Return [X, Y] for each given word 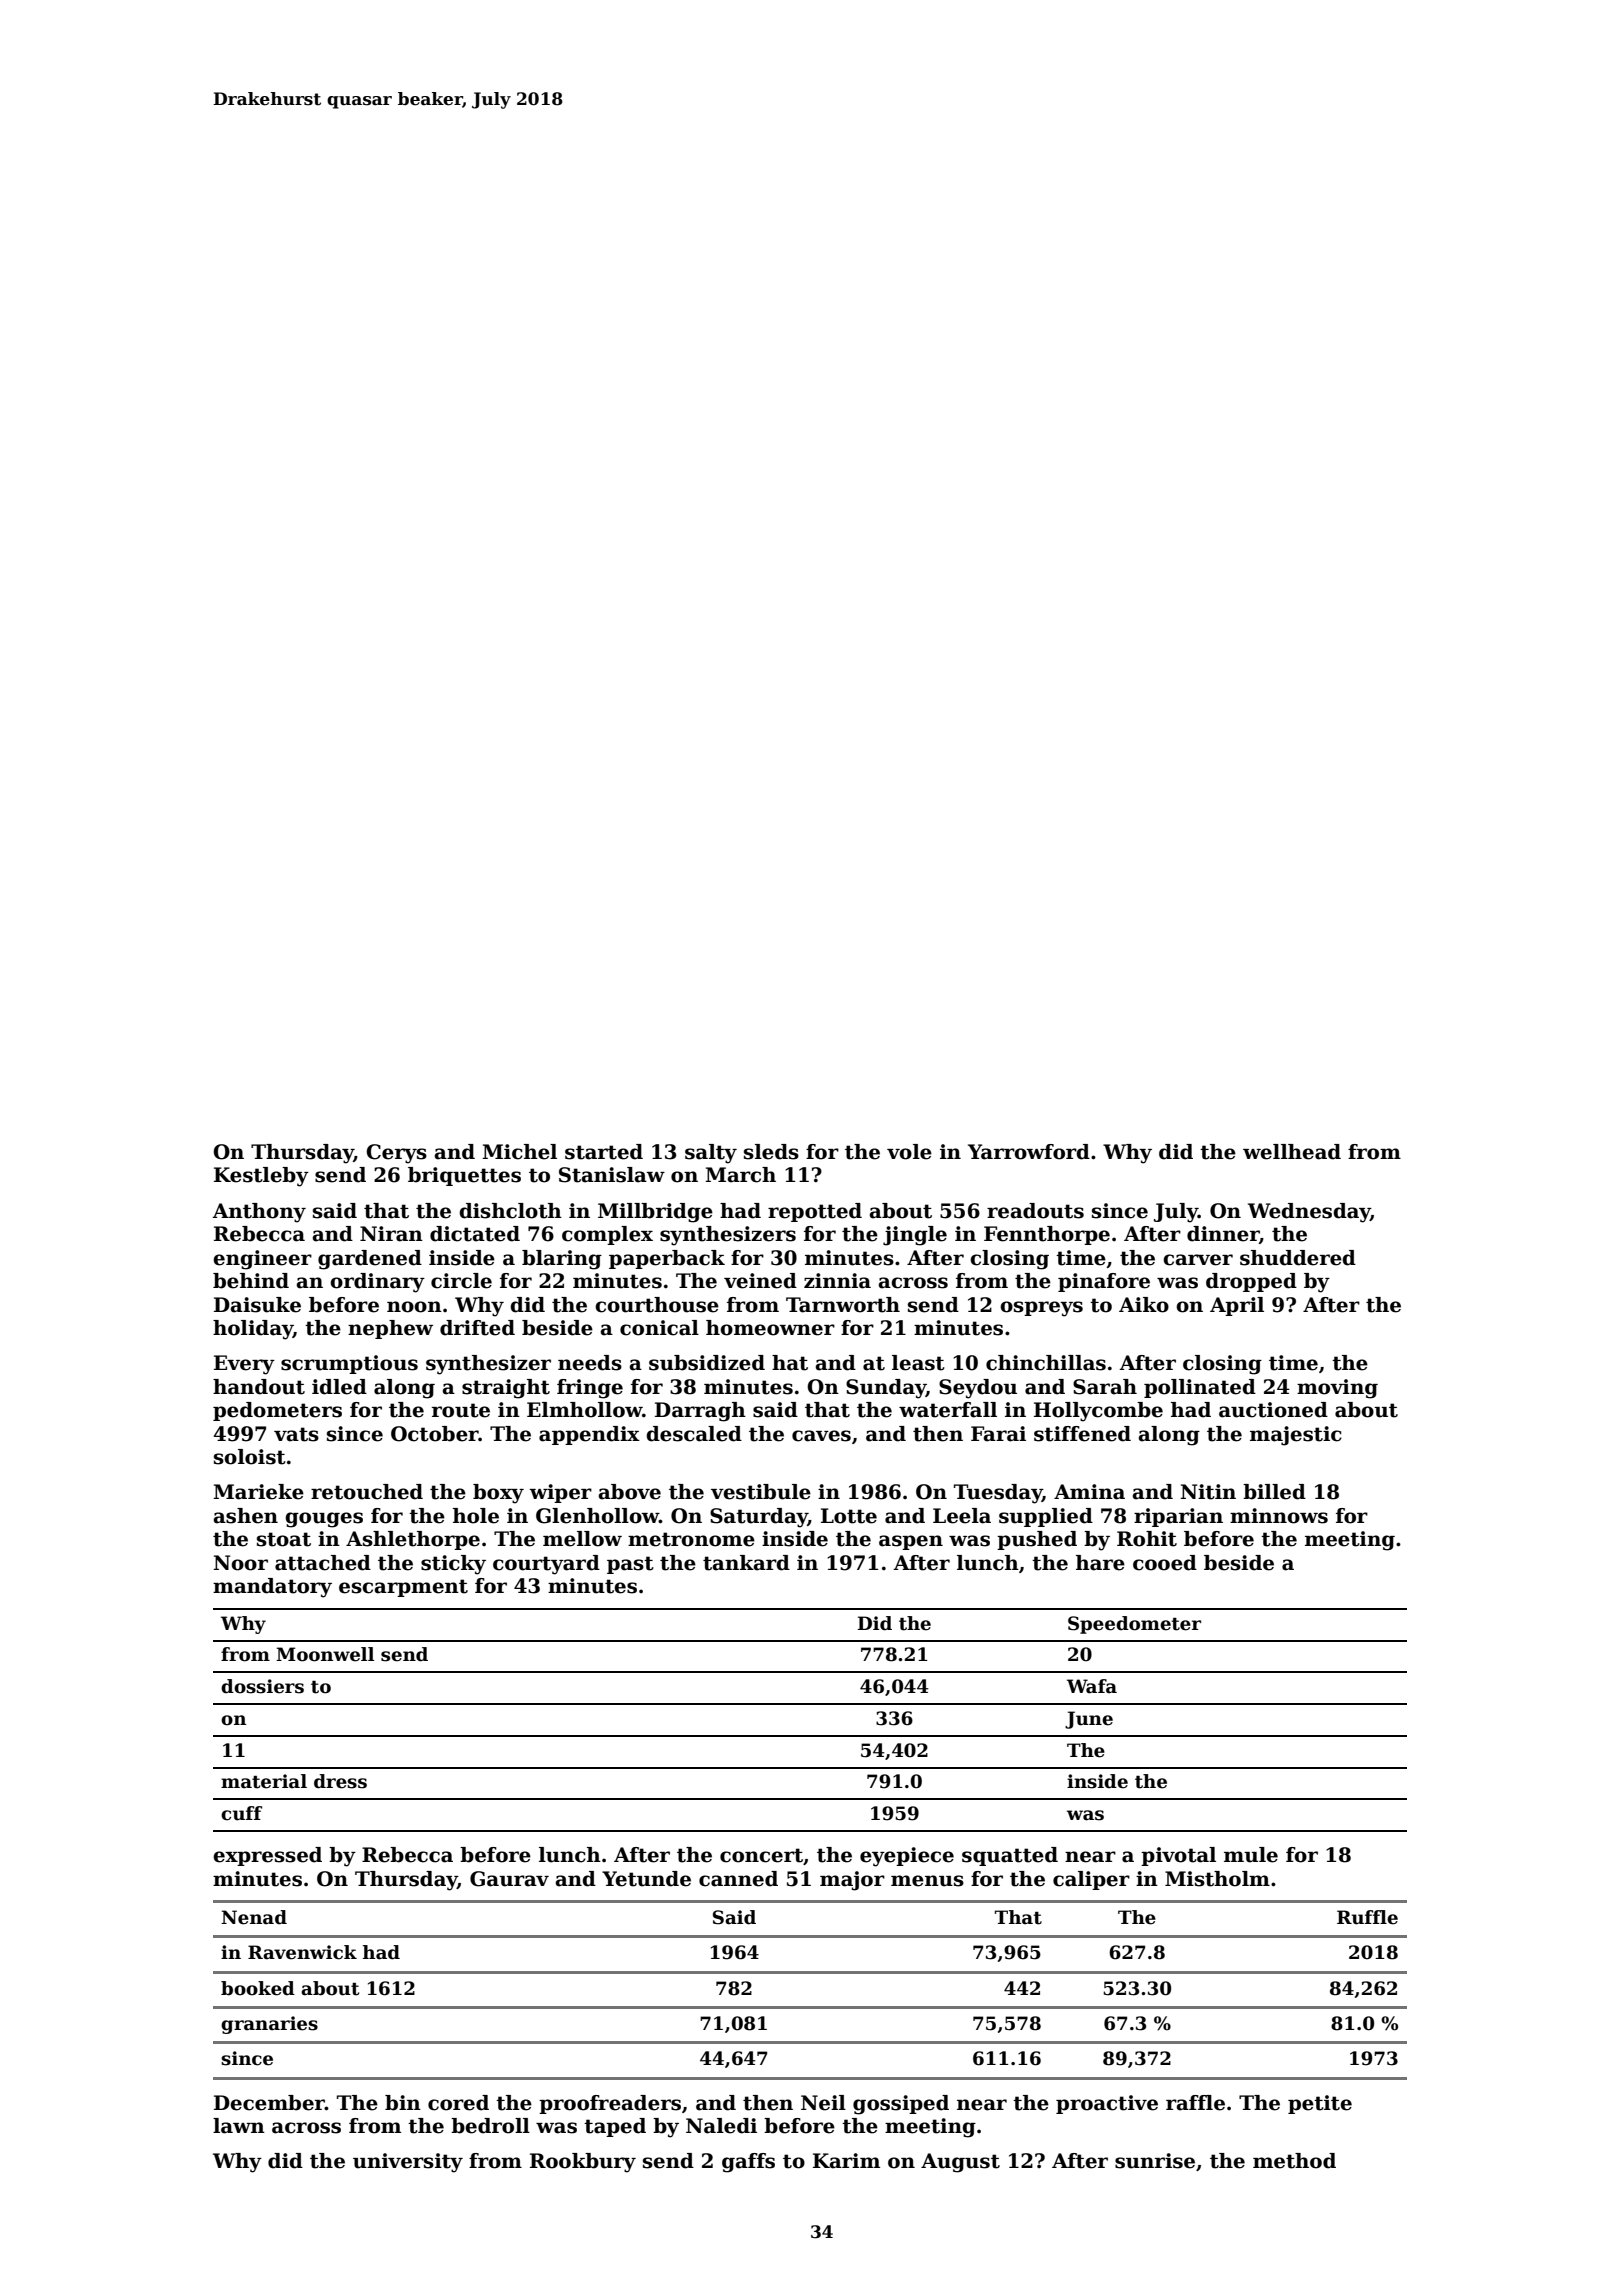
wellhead [1292, 1152]
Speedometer [1134, 1625]
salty [711, 1154]
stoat [284, 1539]
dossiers [262, 1686]
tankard [746, 1563]
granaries [269, 2025]
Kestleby [261, 1177]
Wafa [1092, 1686]
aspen [911, 1542]
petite [1320, 2104]
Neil [823, 2103]
